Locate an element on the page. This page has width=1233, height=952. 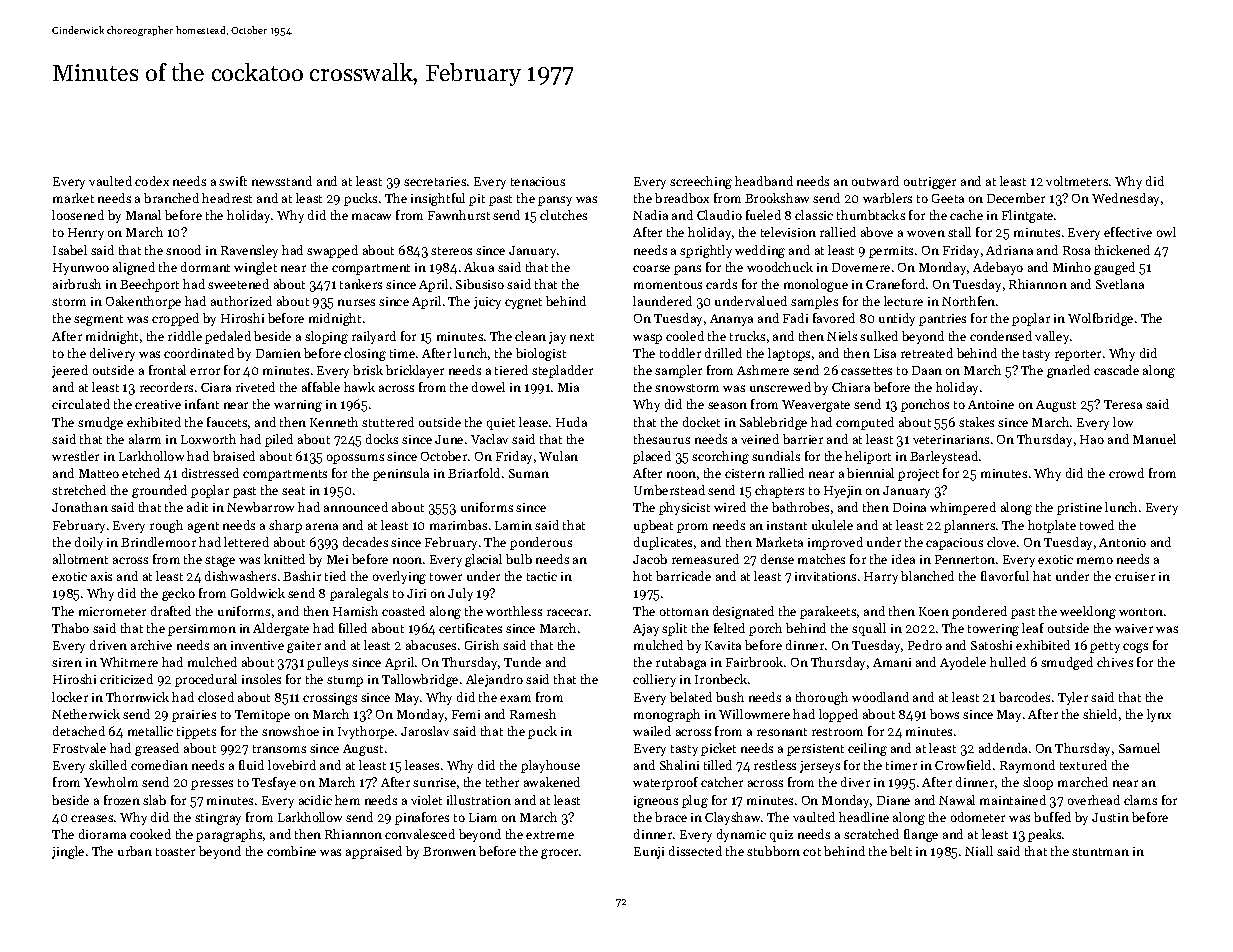
swapped is located at coordinates (332, 251).
